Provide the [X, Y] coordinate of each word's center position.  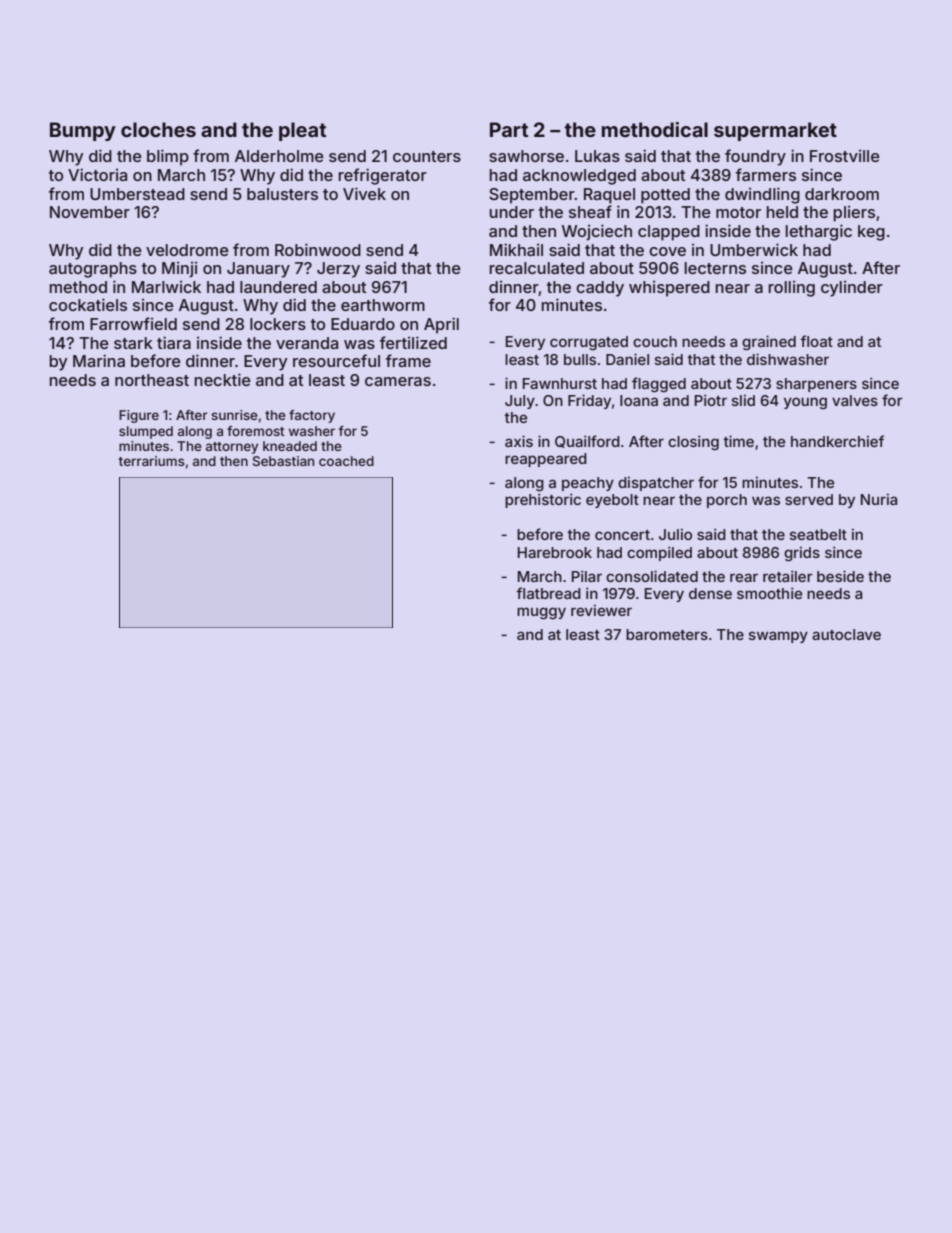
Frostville [845, 156]
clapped [669, 233]
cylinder [852, 289]
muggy [541, 613]
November [90, 212]
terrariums [151, 461]
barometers [667, 634]
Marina [99, 360]
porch [727, 501]
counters [427, 156]
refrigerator [383, 176]
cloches [158, 129]
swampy [778, 637]
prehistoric [543, 500]
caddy [600, 289]
